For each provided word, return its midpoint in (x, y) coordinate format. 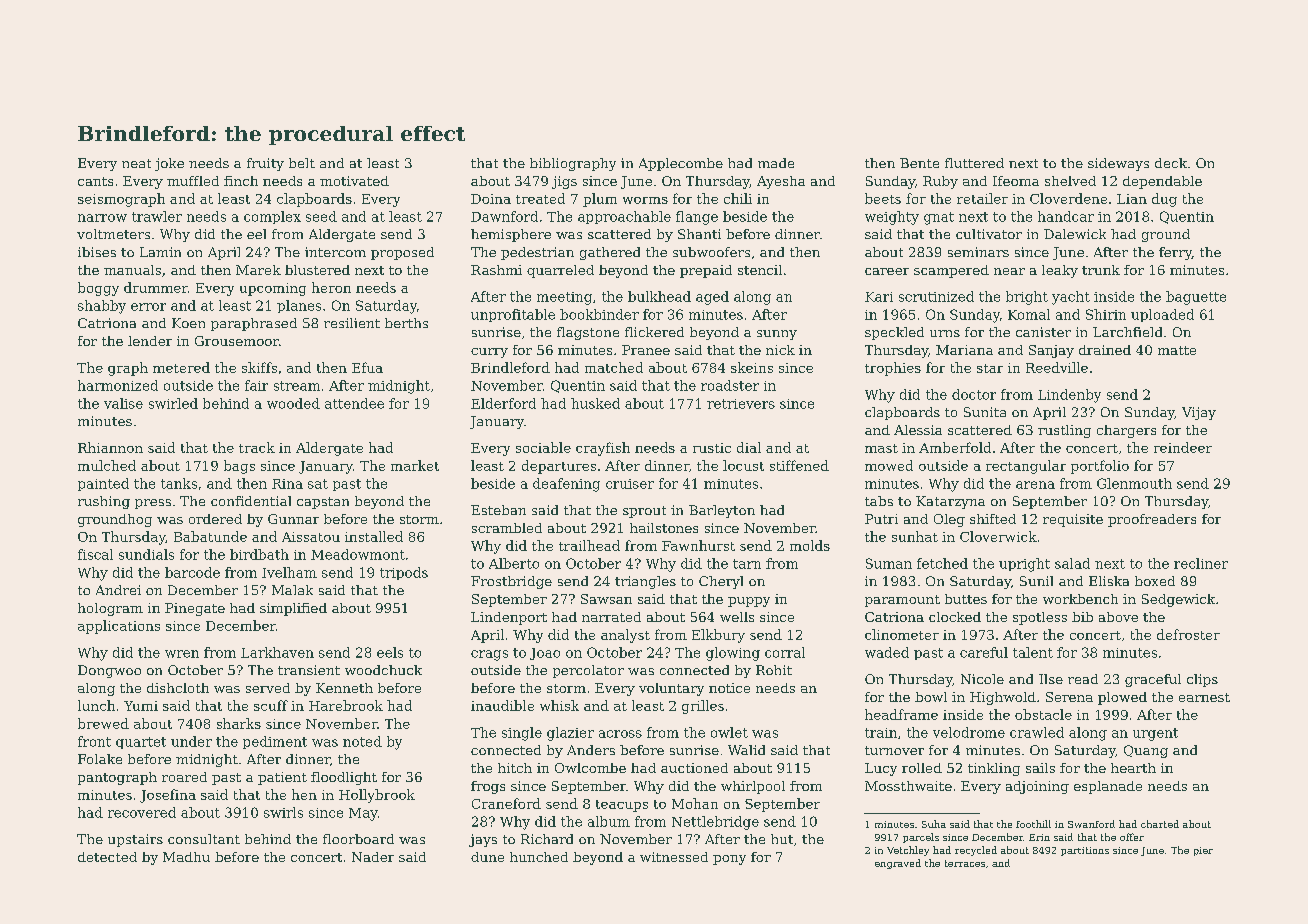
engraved (898, 864)
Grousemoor (237, 341)
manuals (132, 270)
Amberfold (955, 447)
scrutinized (936, 296)
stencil (760, 270)
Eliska (1109, 581)
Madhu (186, 857)
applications (119, 627)
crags (489, 655)
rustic (712, 448)
